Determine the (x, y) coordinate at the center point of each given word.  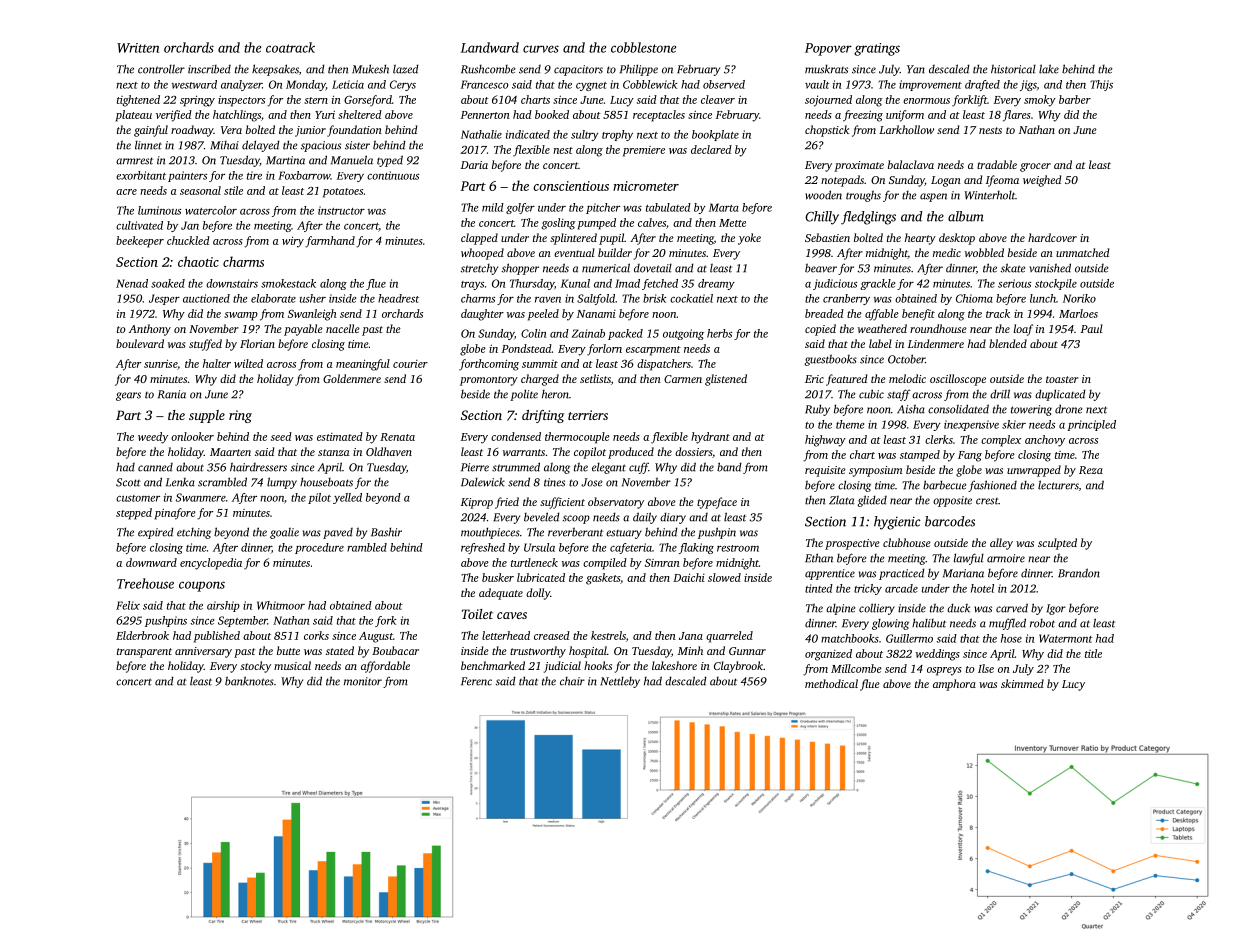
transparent (144, 653)
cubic (871, 394)
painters (187, 176)
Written (138, 48)
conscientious (571, 186)
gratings (877, 49)
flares (1017, 116)
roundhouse (938, 328)
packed (625, 334)
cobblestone (643, 47)
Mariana (963, 573)
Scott (128, 482)
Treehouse (145, 583)
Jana (691, 636)
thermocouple (577, 438)
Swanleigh (312, 315)
